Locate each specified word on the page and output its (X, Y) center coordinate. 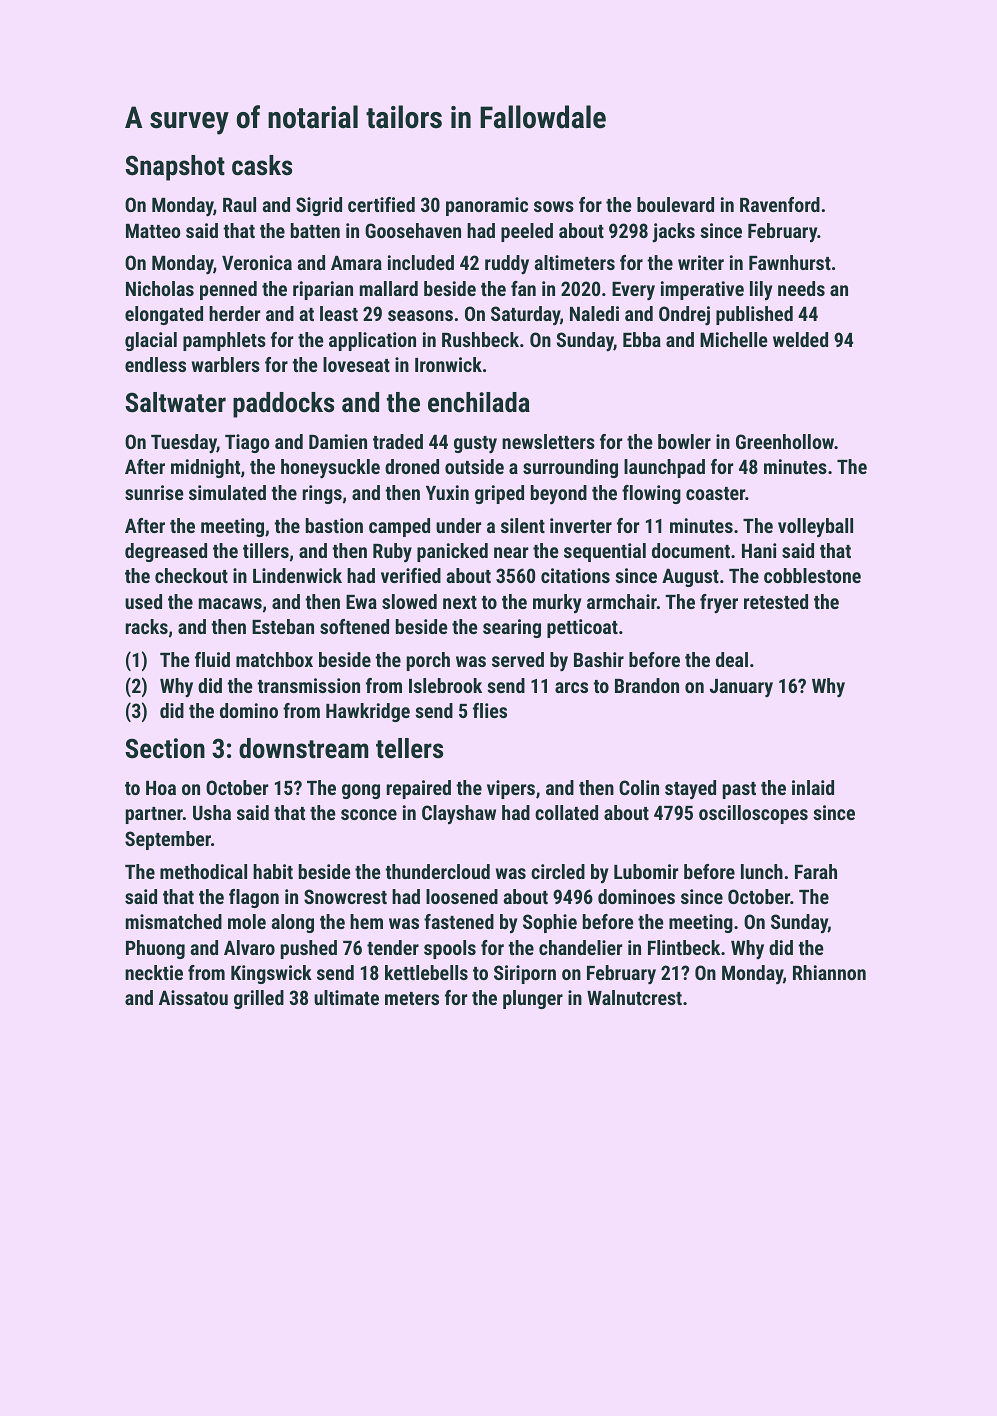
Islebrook (445, 685)
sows (554, 206)
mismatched (174, 921)
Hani (759, 550)
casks (262, 165)
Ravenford (780, 204)
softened (354, 626)
